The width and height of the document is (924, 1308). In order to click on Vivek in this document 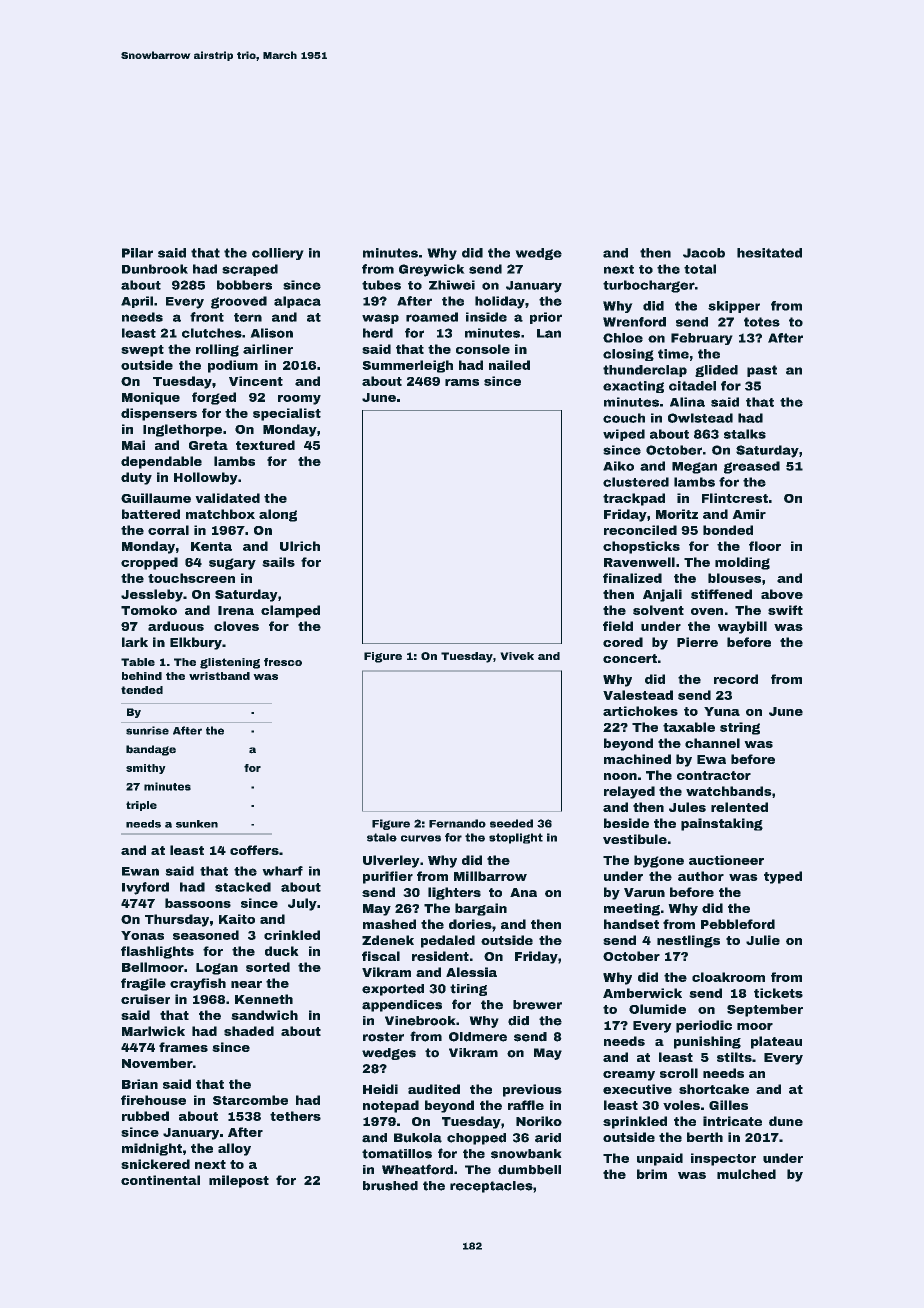, I will do `click(517, 656)`.
